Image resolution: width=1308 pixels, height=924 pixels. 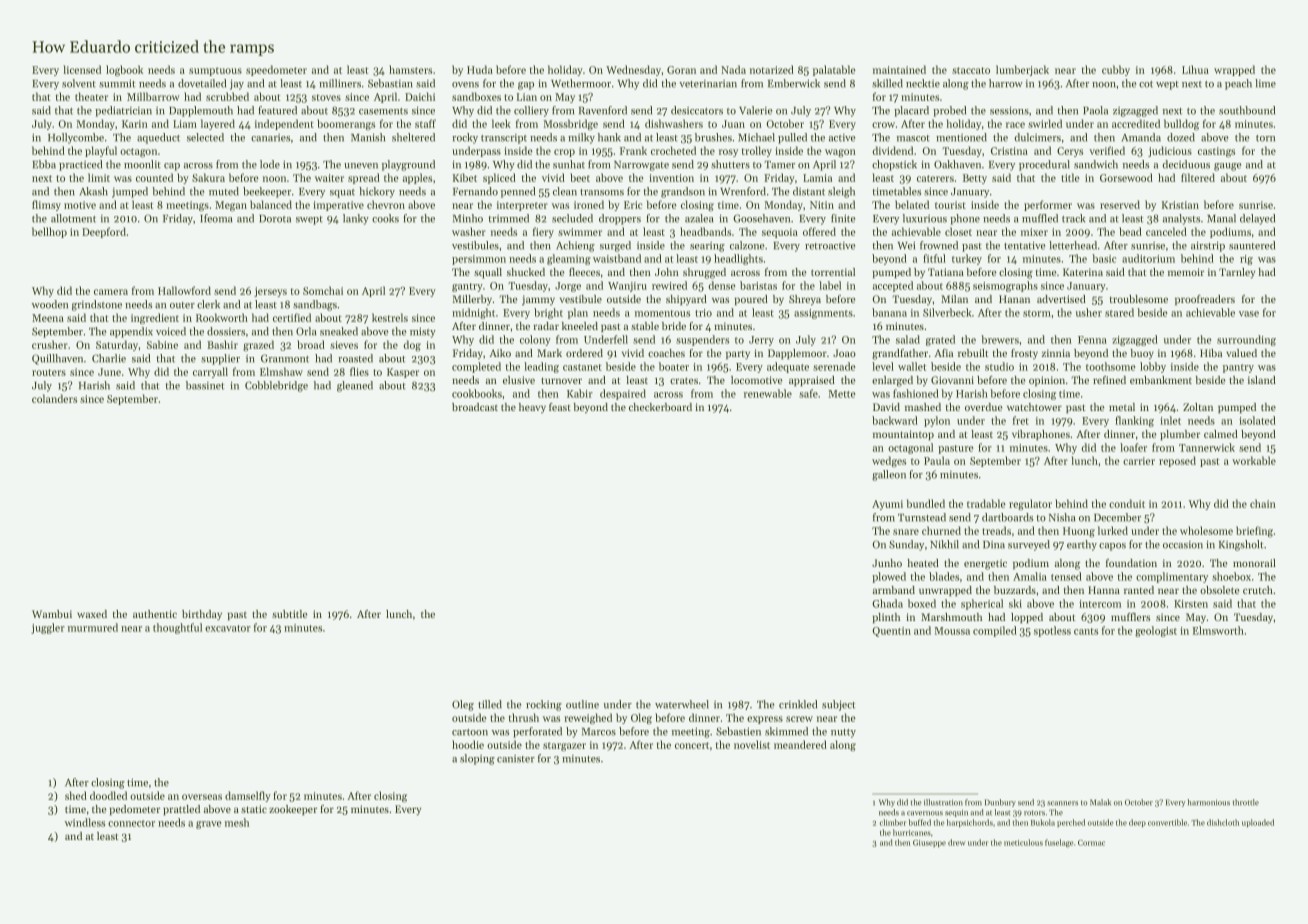 I want to click on spotless, so click(x=1052, y=631).
